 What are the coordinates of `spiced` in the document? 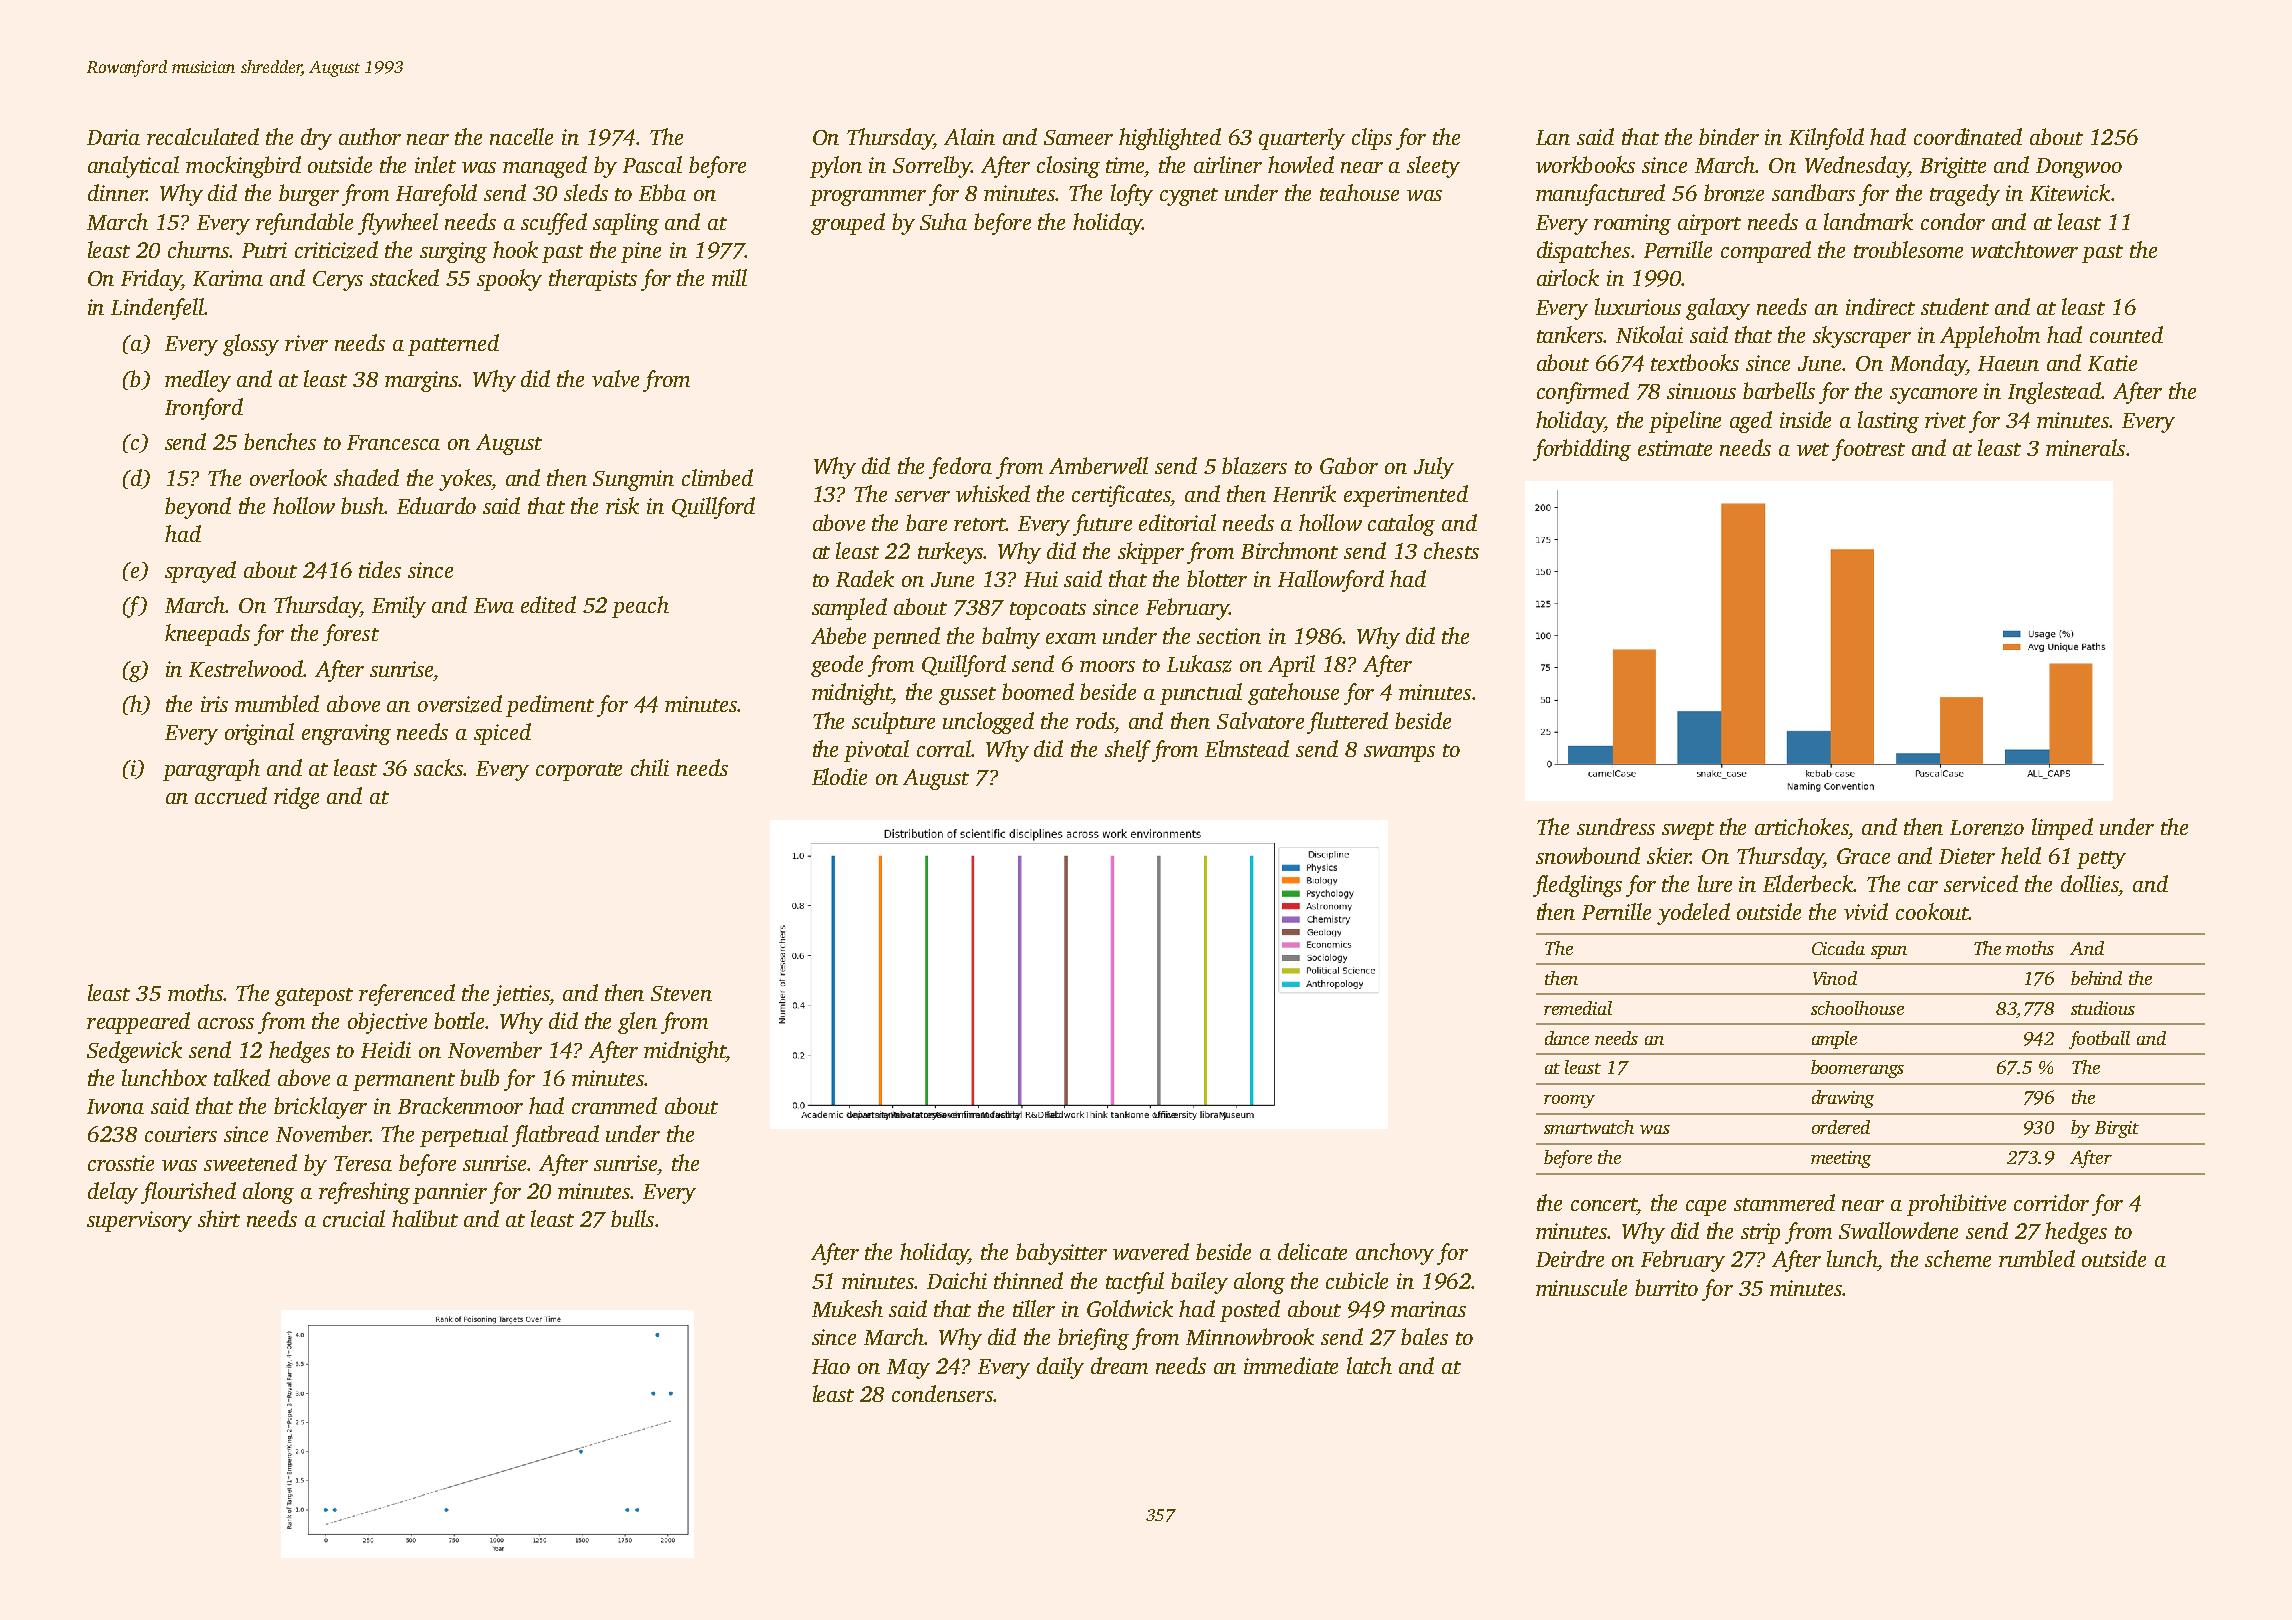 It's located at (502, 734).
